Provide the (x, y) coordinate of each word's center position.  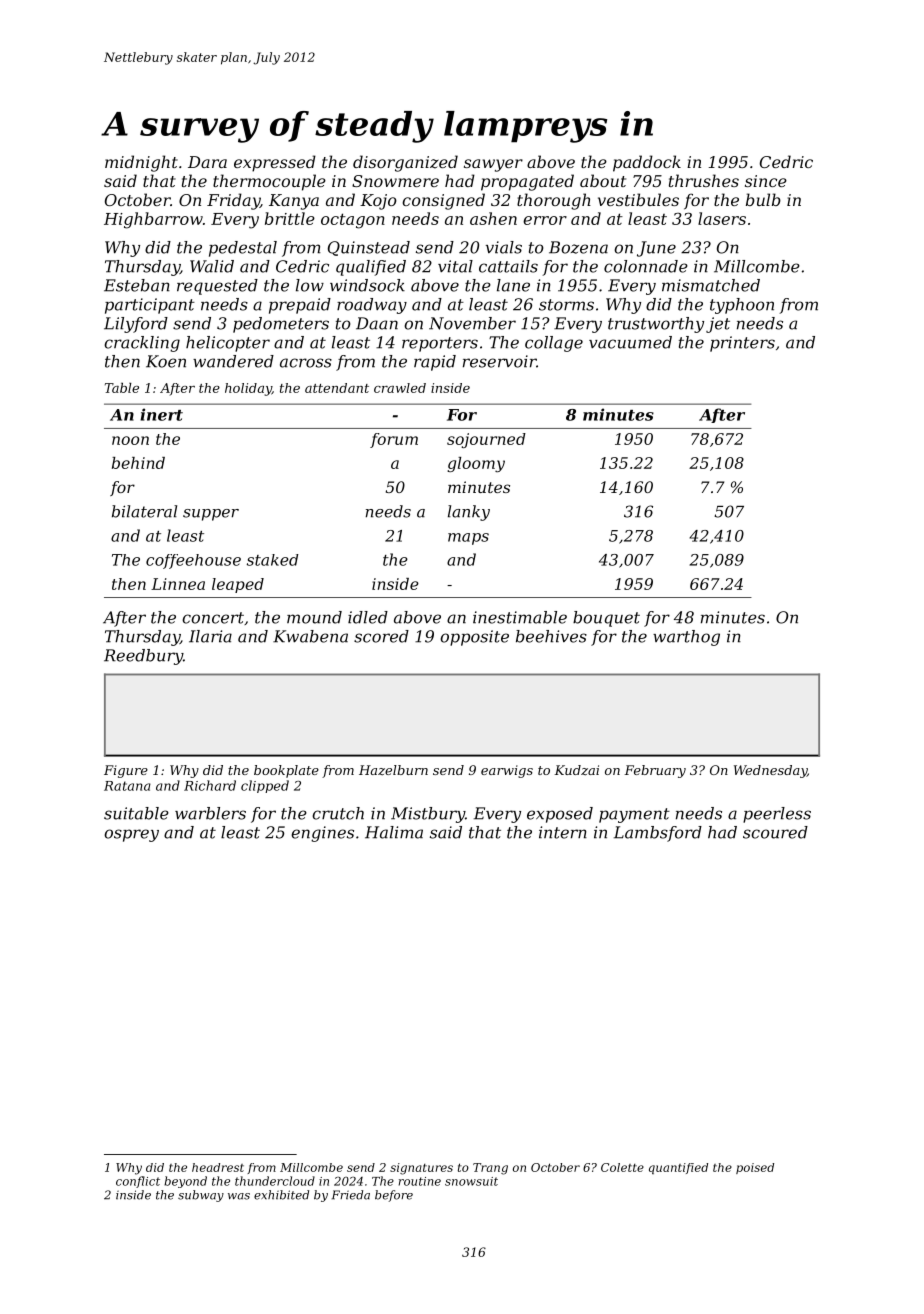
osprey (131, 835)
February (655, 771)
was (239, 1196)
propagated (527, 182)
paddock (647, 163)
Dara (207, 162)
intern (563, 832)
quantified (678, 1168)
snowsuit (471, 1181)
